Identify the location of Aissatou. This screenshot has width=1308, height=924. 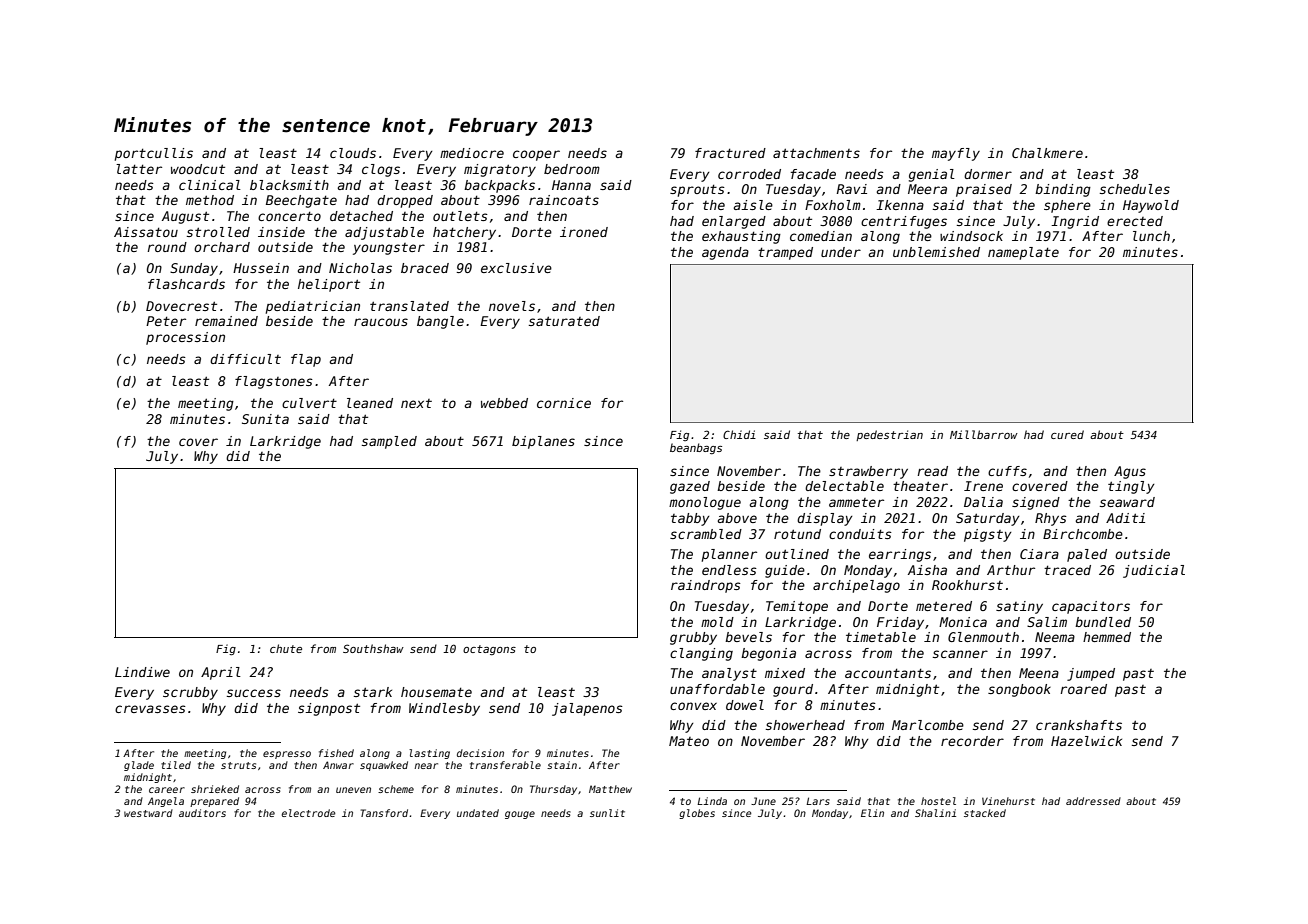
(146, 232).
